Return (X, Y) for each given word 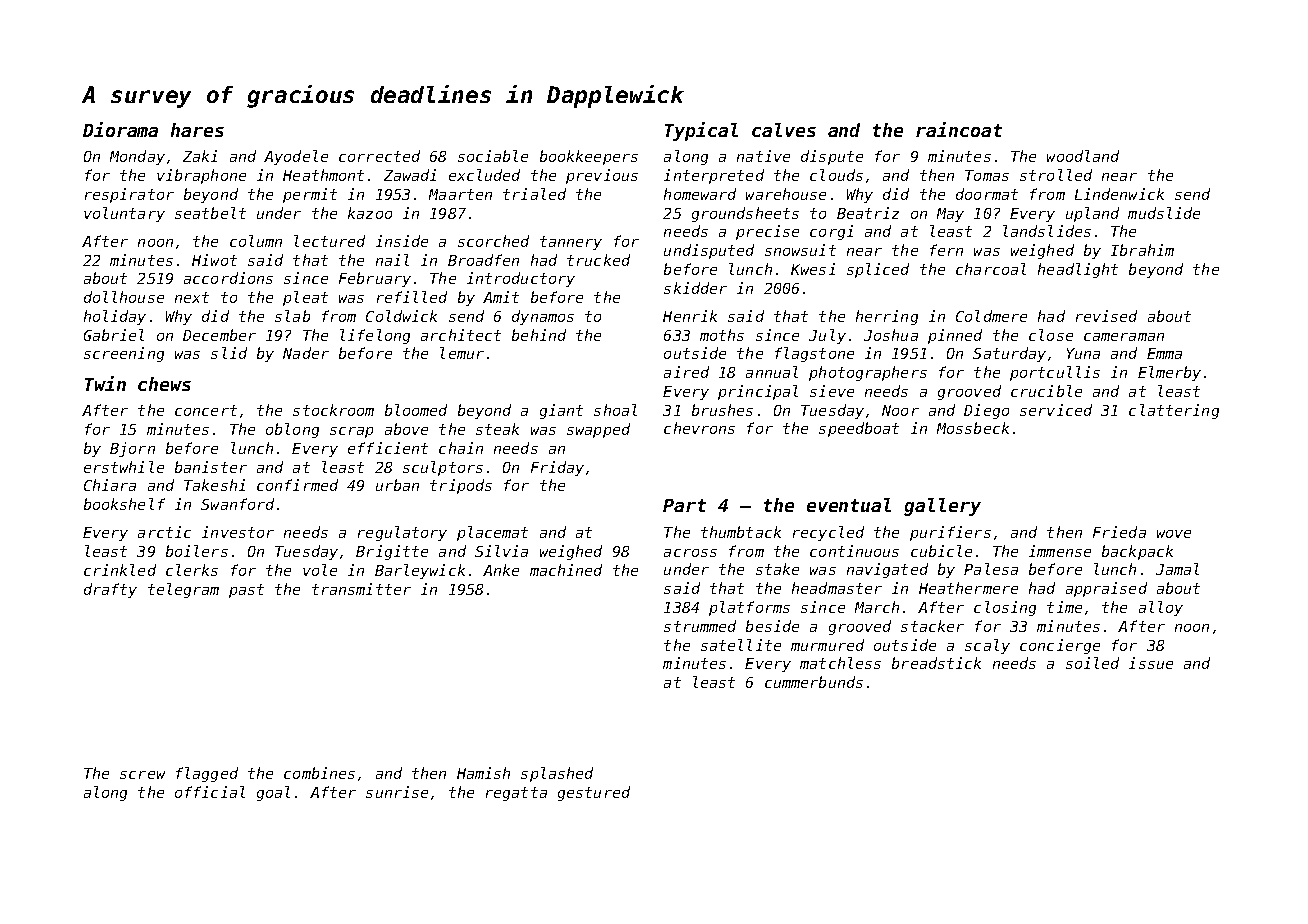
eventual (849, 505)
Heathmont (323, 175)
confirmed (297, 485)
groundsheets (745, 214)
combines (319, 773)
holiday (115, 317)
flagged (207, 774)
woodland (1083, 156)
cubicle (941, 551)
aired (686, 372)
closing (1005, 608)
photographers (868, 373)
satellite (741, 645)
